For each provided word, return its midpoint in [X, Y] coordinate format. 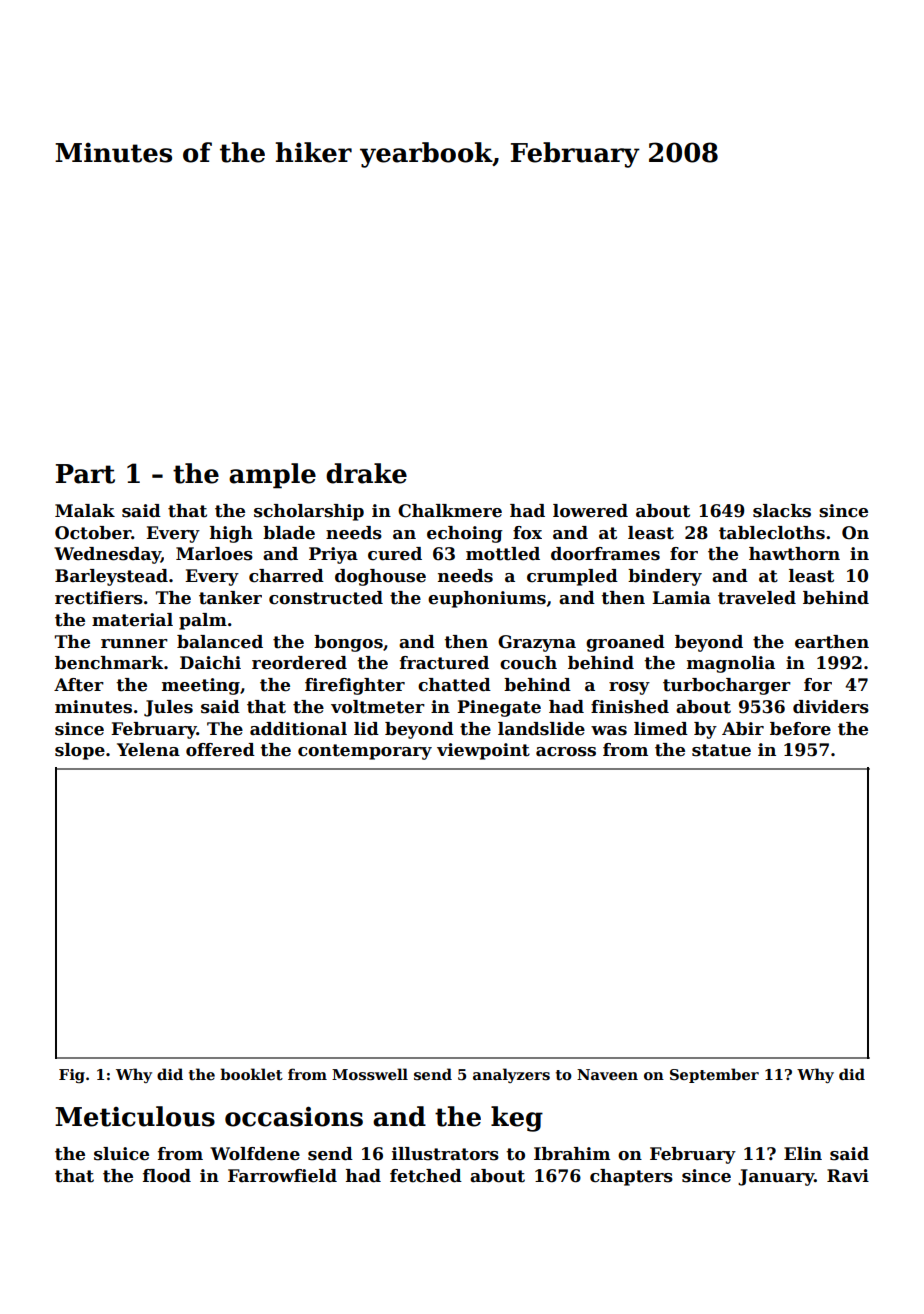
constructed [326, 598]
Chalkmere [450, 511]
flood [167, 1176]
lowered [590, 511]
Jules [168, 708]
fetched [426, 1176]
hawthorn [794, 554]
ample [272, 476]
